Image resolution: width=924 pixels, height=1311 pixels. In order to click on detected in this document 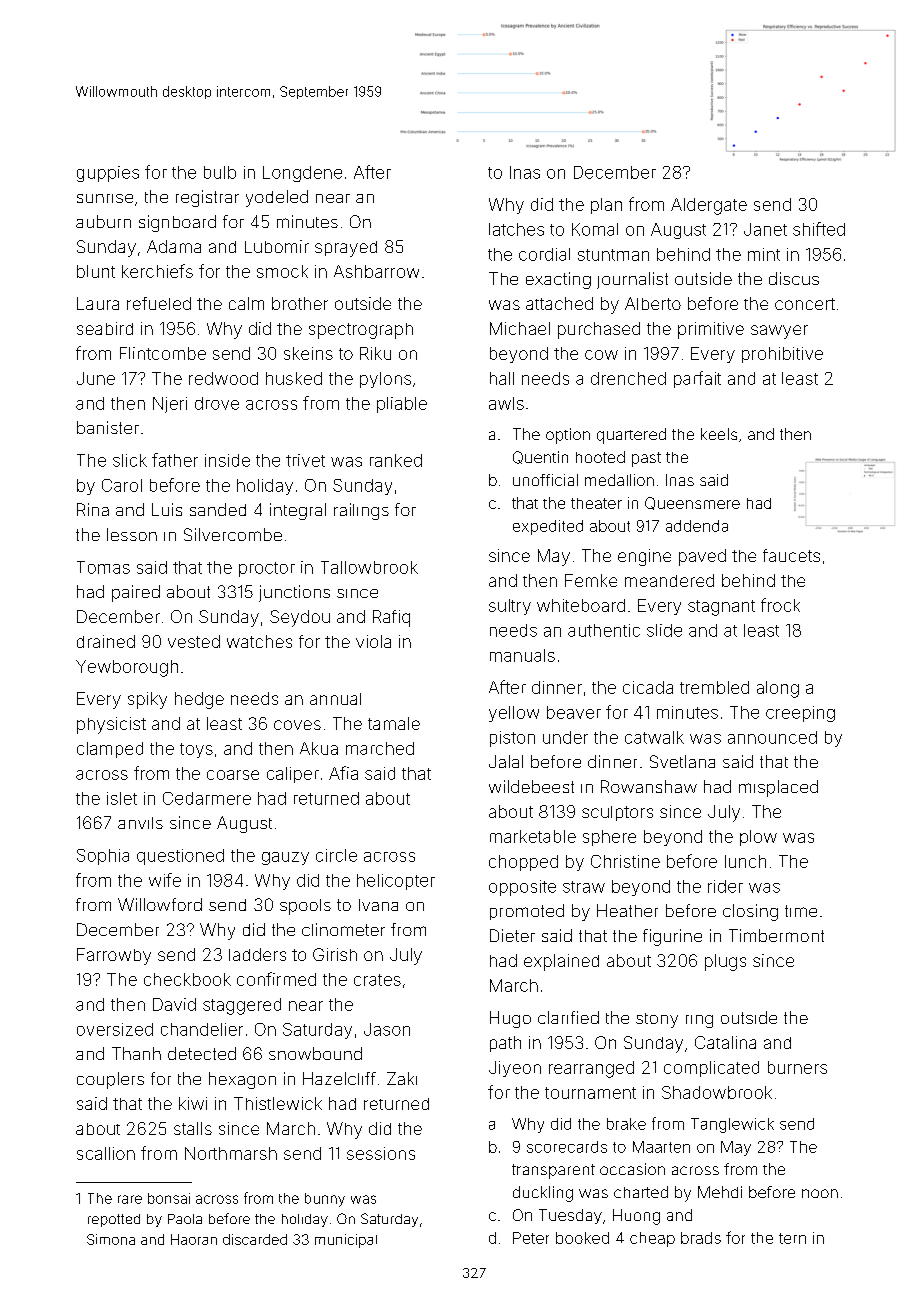, I will do `click(202, 1053)`.
